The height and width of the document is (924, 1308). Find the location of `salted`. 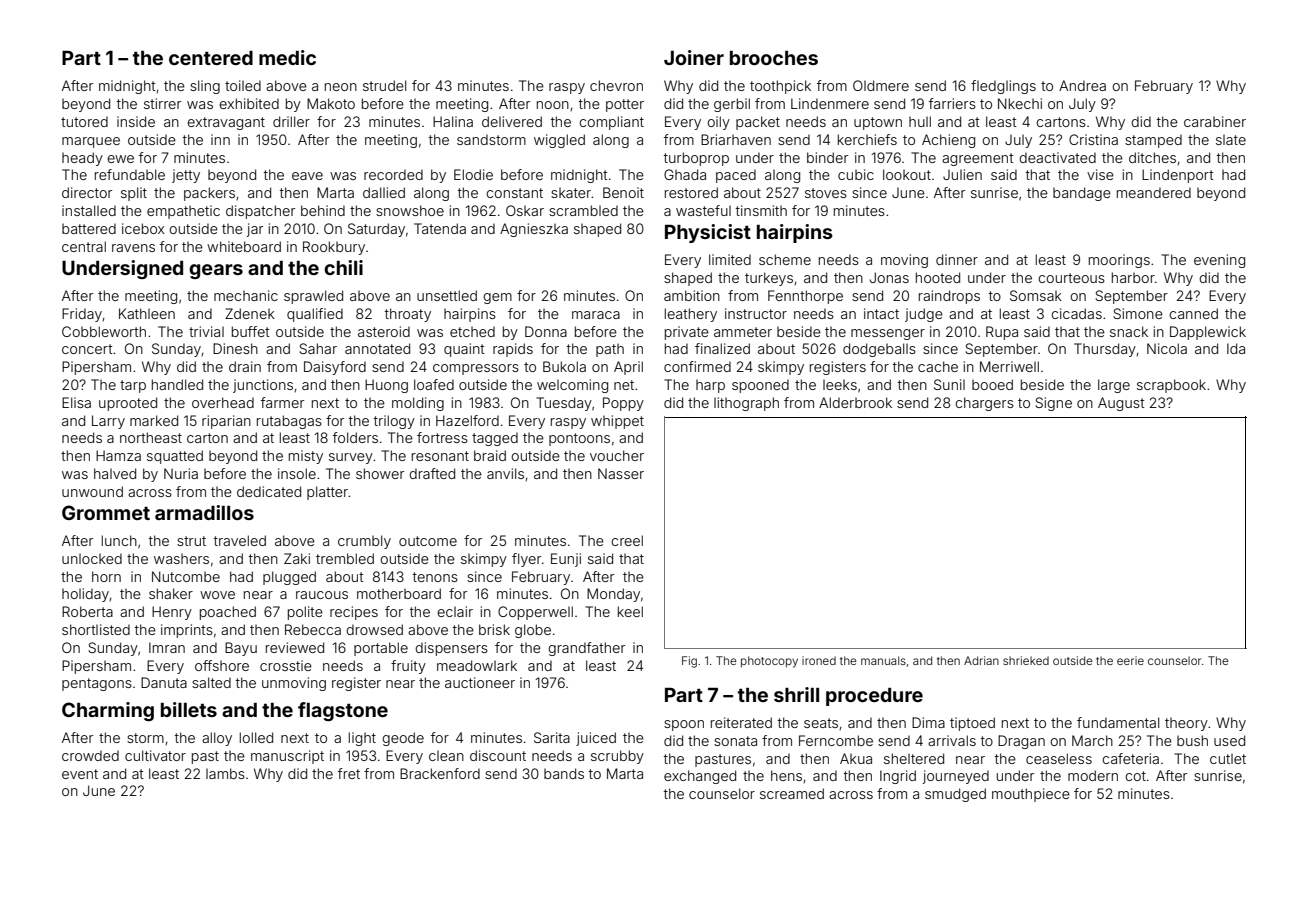

salted is located at coordinates (211, 682).
